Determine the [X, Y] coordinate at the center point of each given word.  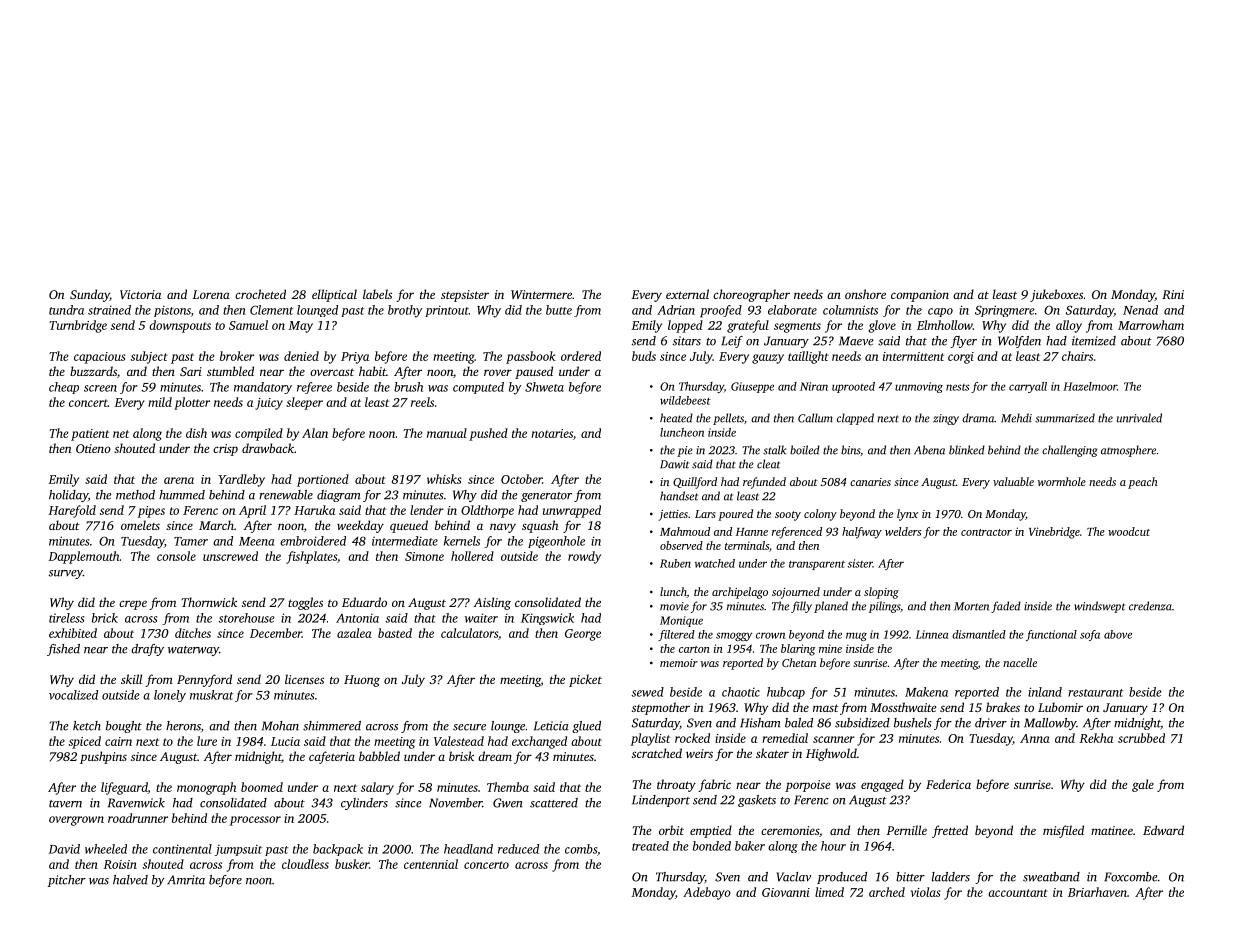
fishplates [311, 557]
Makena [926, 692]
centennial [431, 864]
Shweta [544, 387]
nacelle [1020, 662]
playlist [650, 739]
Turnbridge [78, 326]
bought [124, 727]
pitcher [67, 881]
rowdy [584, 557]
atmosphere [1128, 451]
